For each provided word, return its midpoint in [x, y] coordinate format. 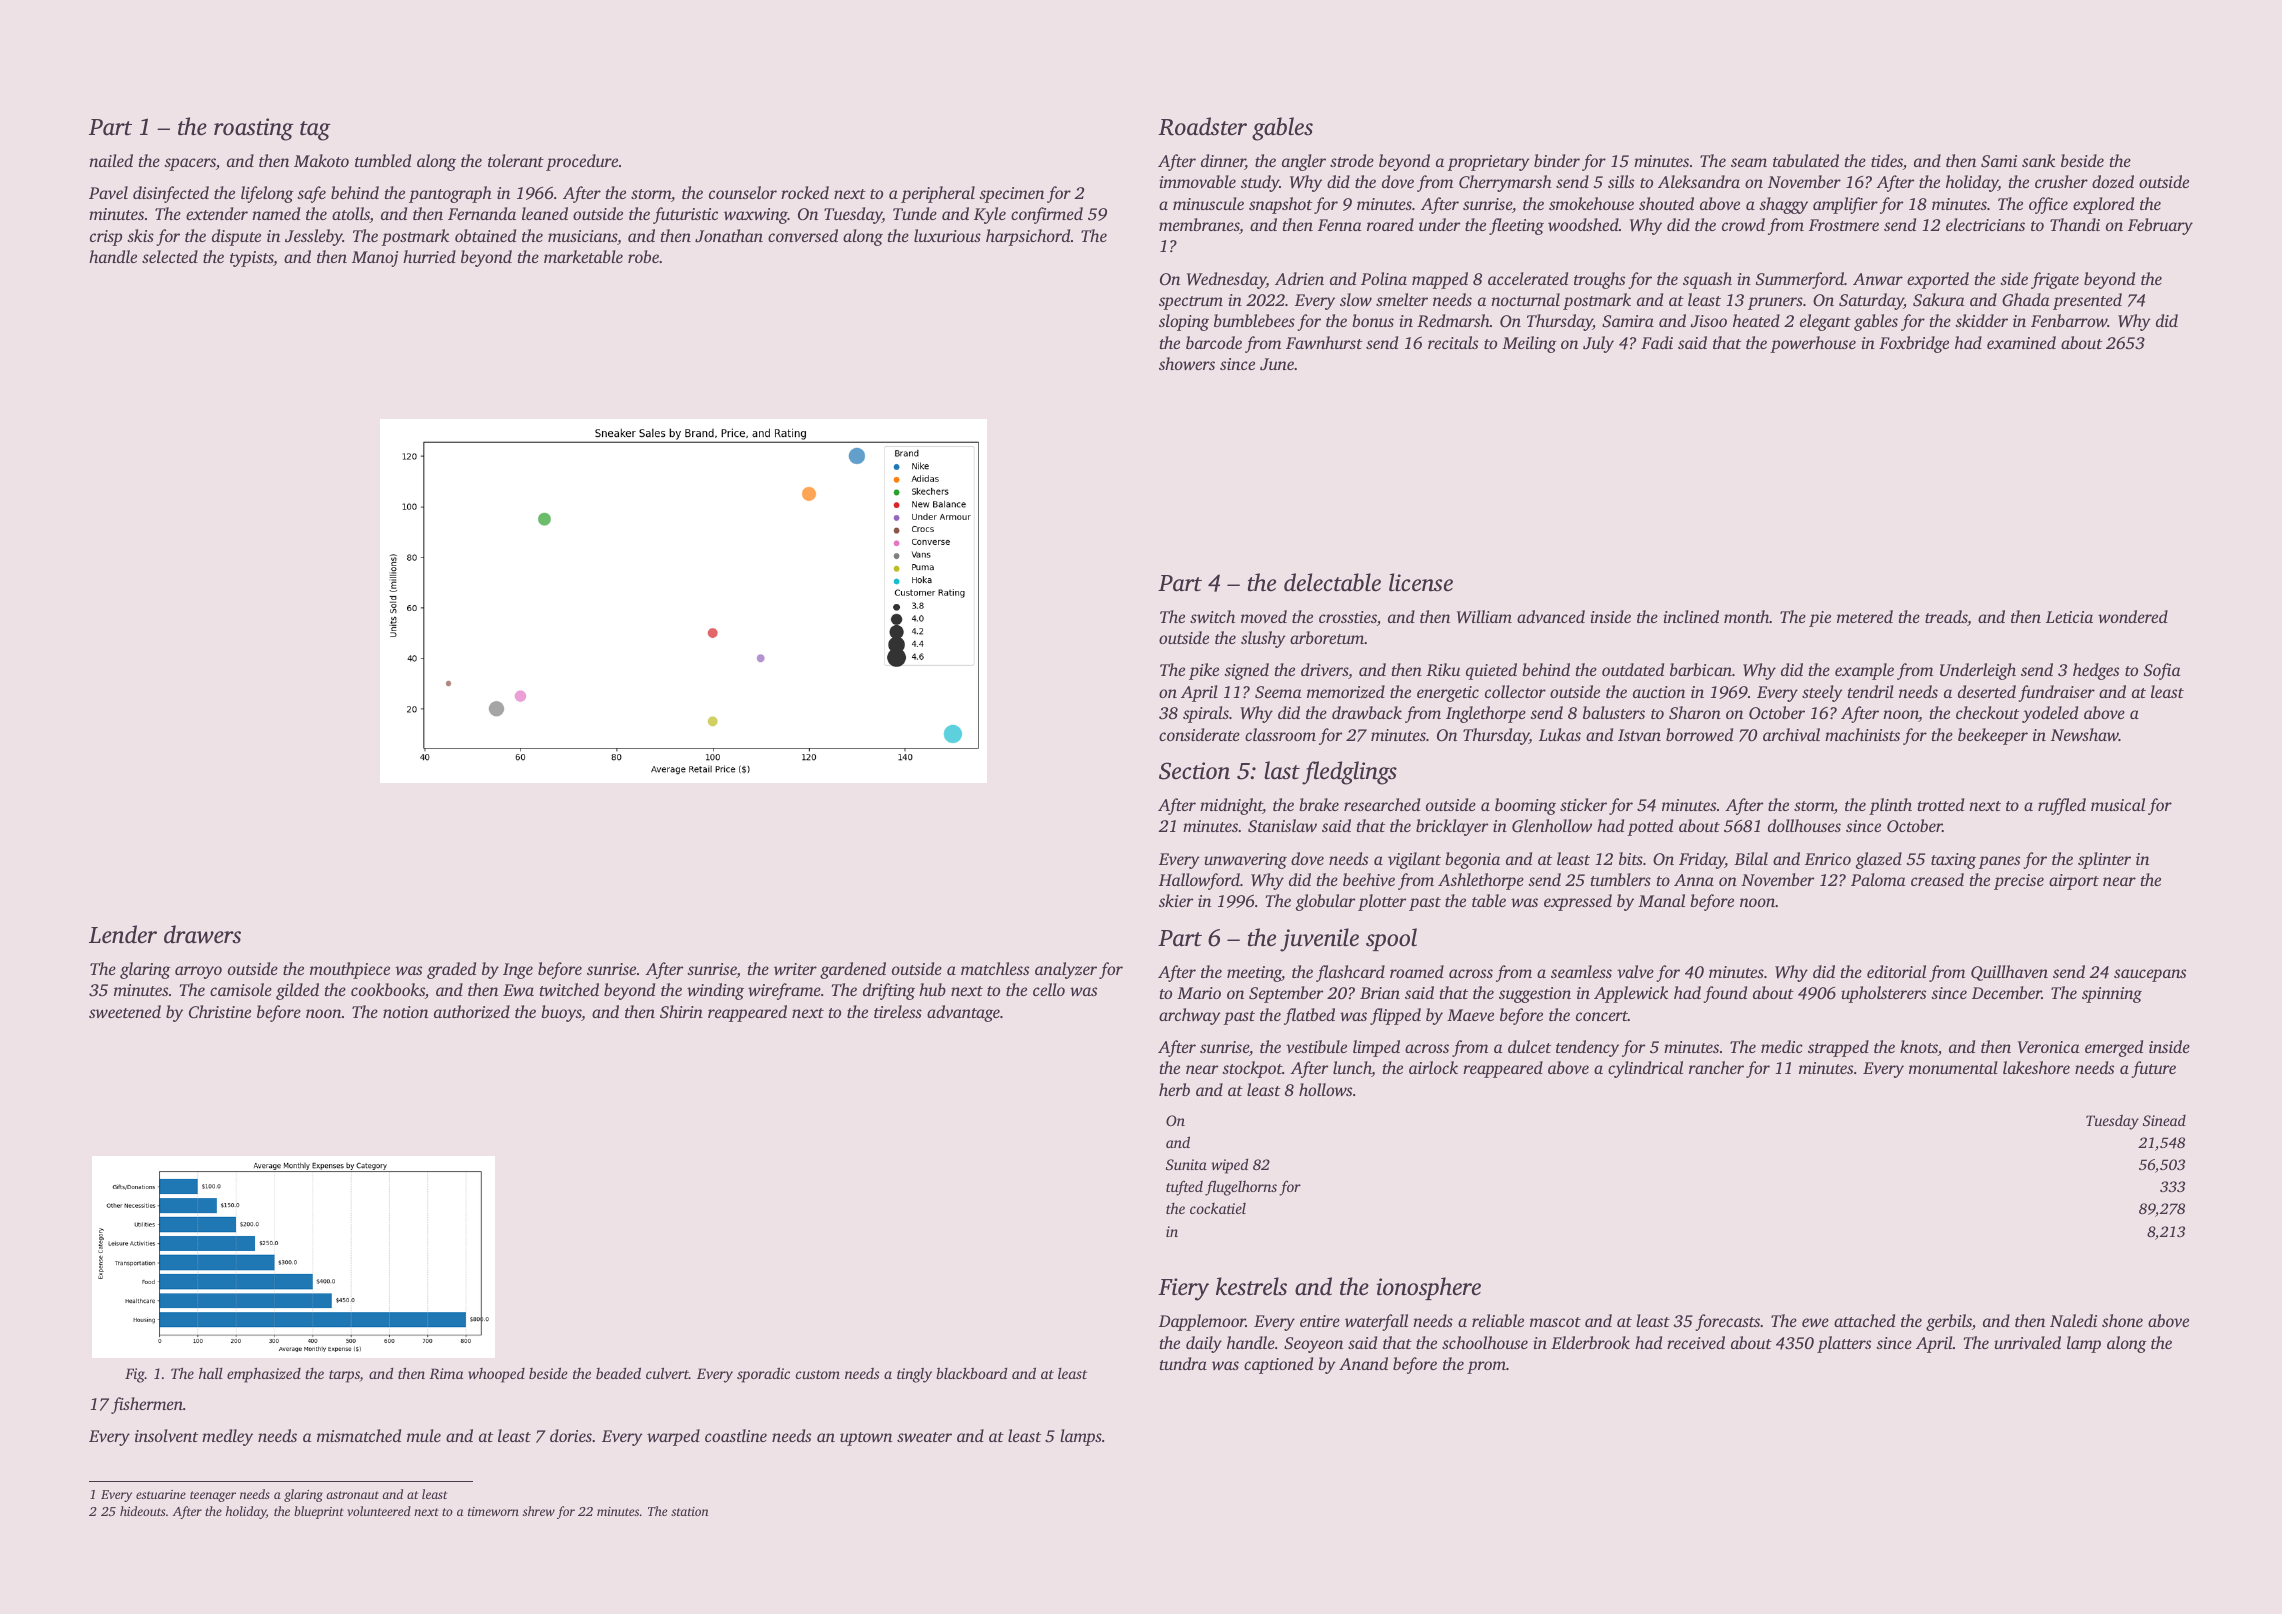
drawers [202, 934]
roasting [254, 129]
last [1282, 770]
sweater [924, 1437]
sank [2038, 160]
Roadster [1202, 126]
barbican [1701, 669]
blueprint [319, 1512]
